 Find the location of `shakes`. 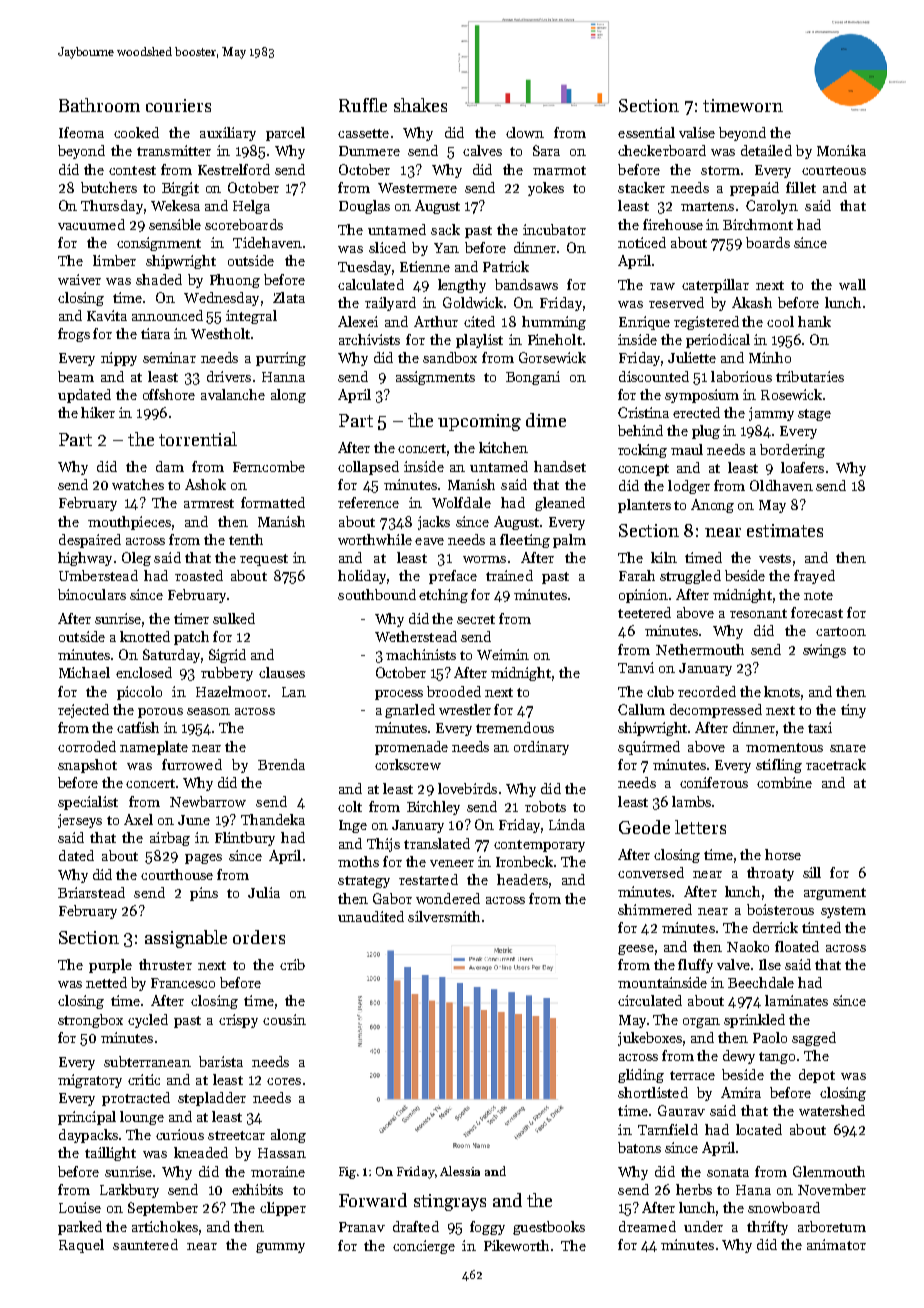

shakes is located at coordinates (420, 105).
